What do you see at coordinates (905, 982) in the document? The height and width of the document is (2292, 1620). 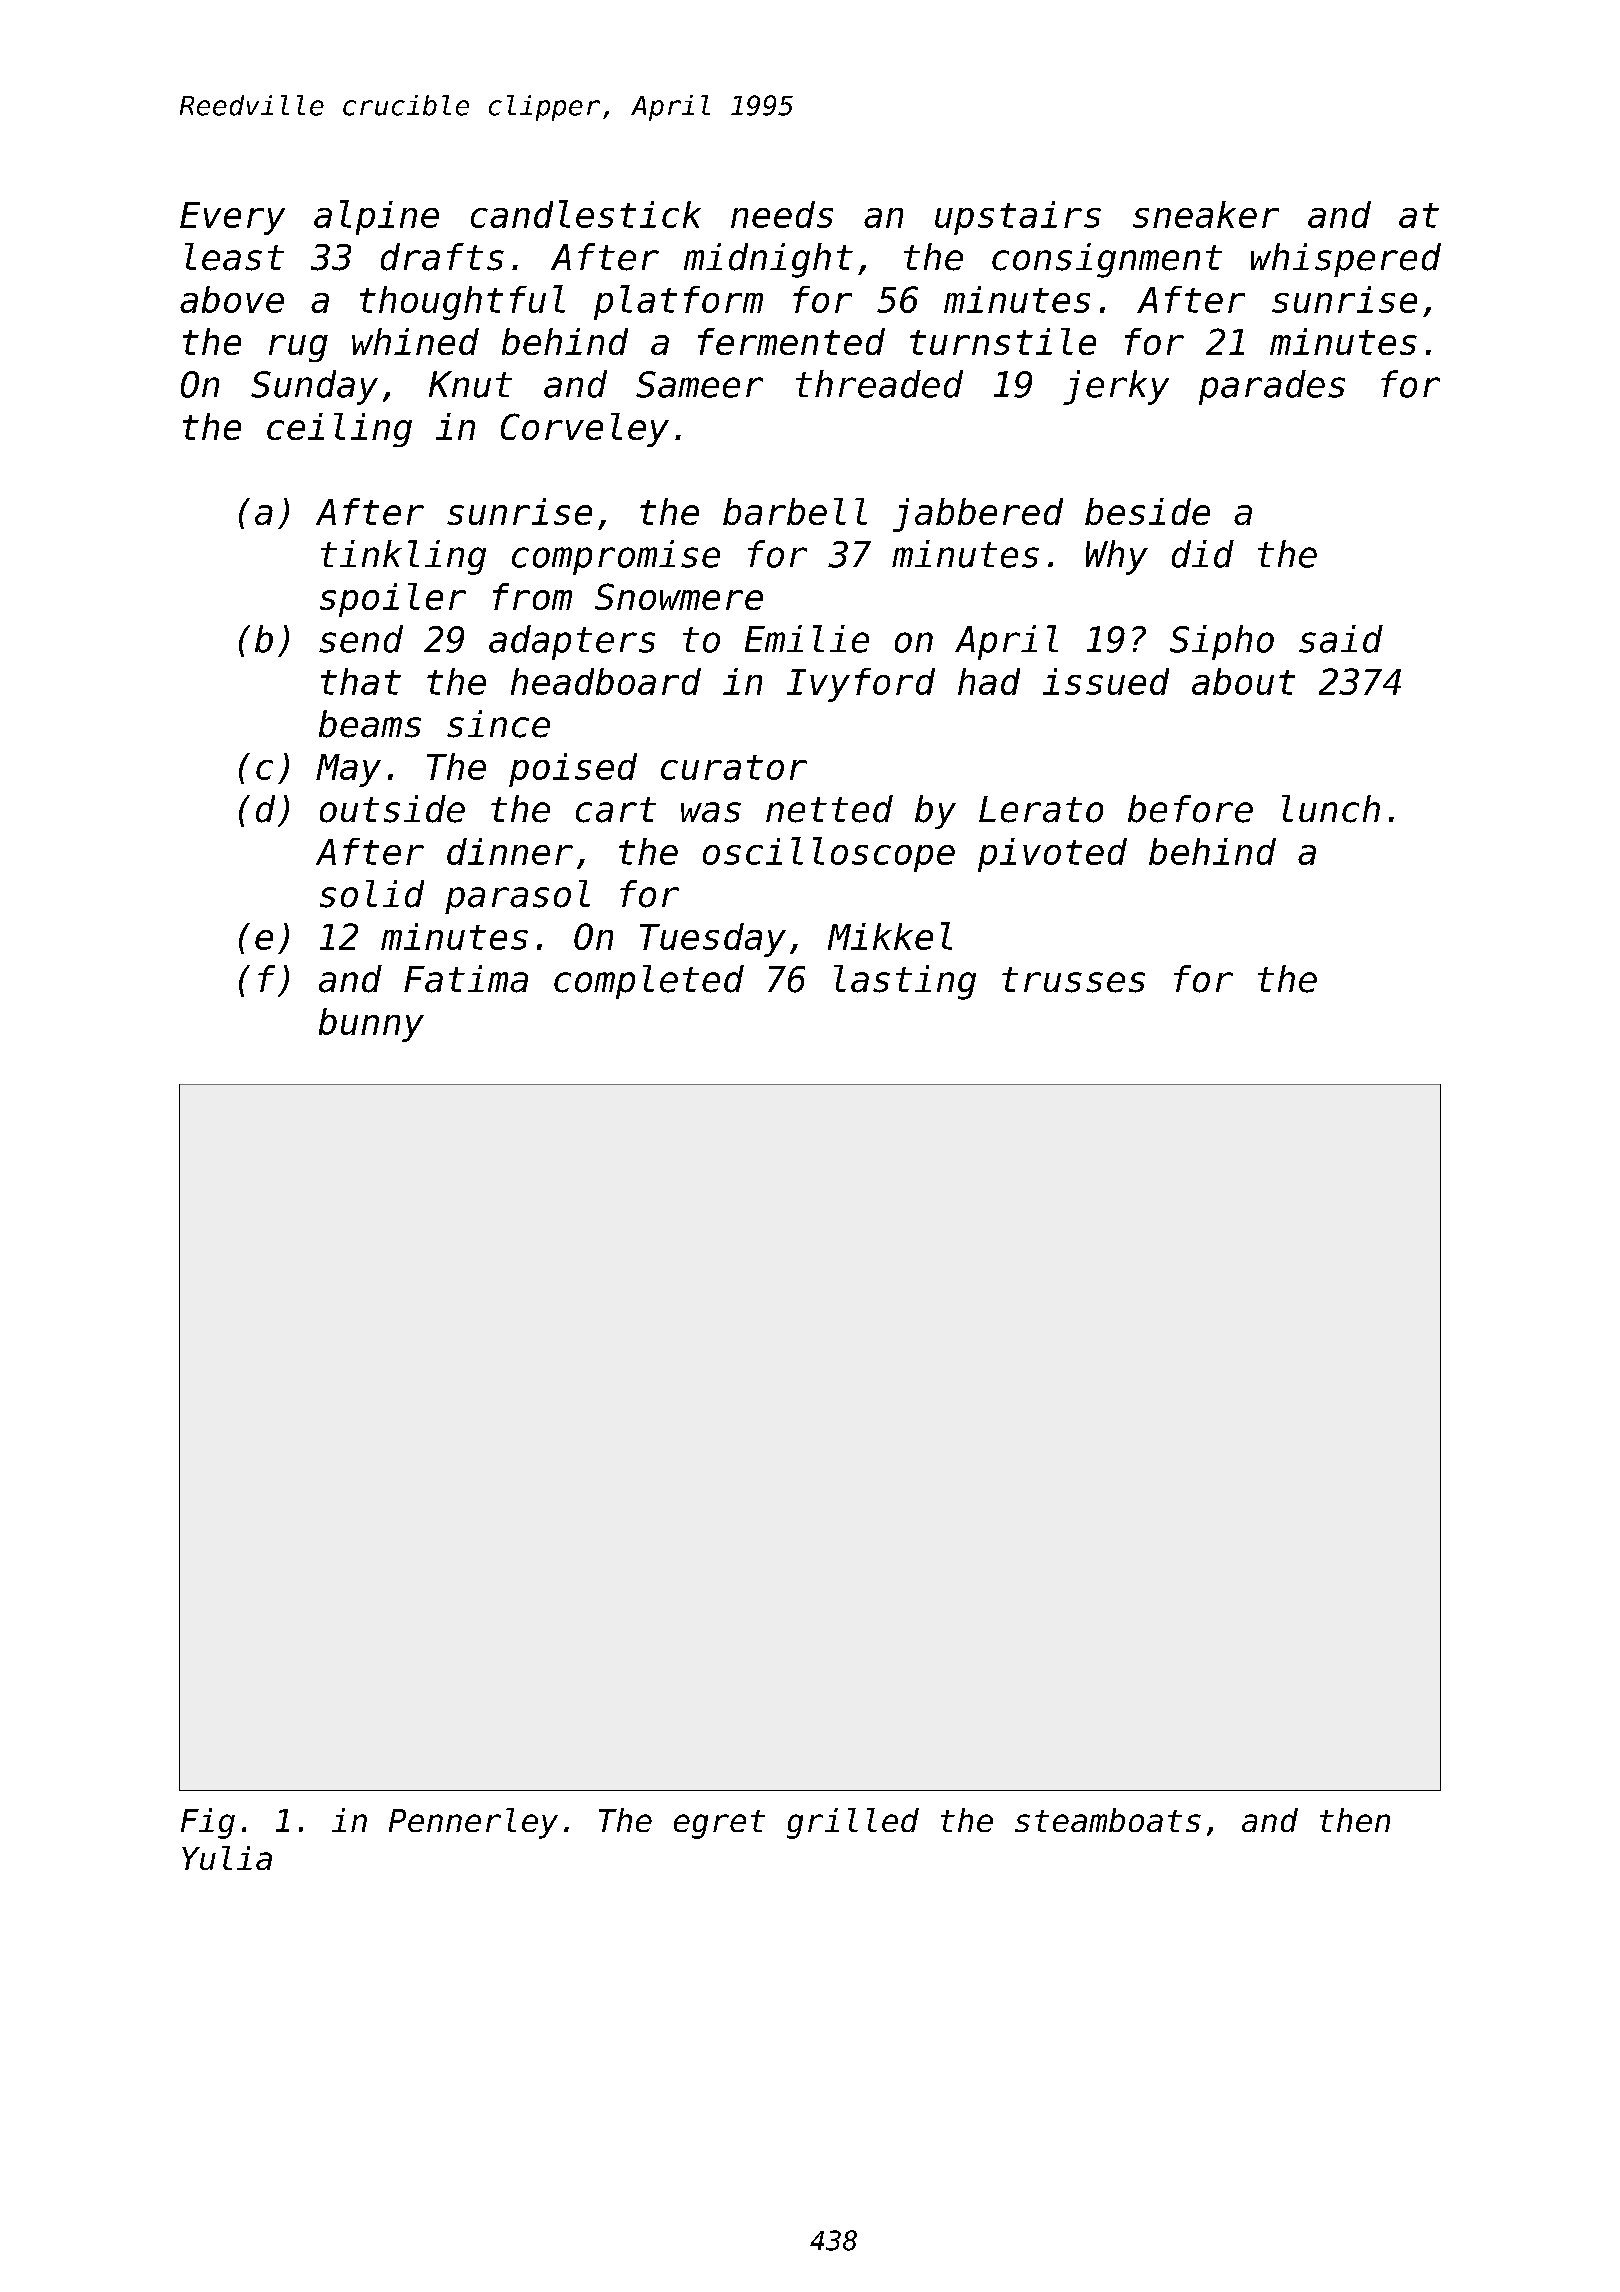 I see `lasting` at bounding box center [905, 982].
